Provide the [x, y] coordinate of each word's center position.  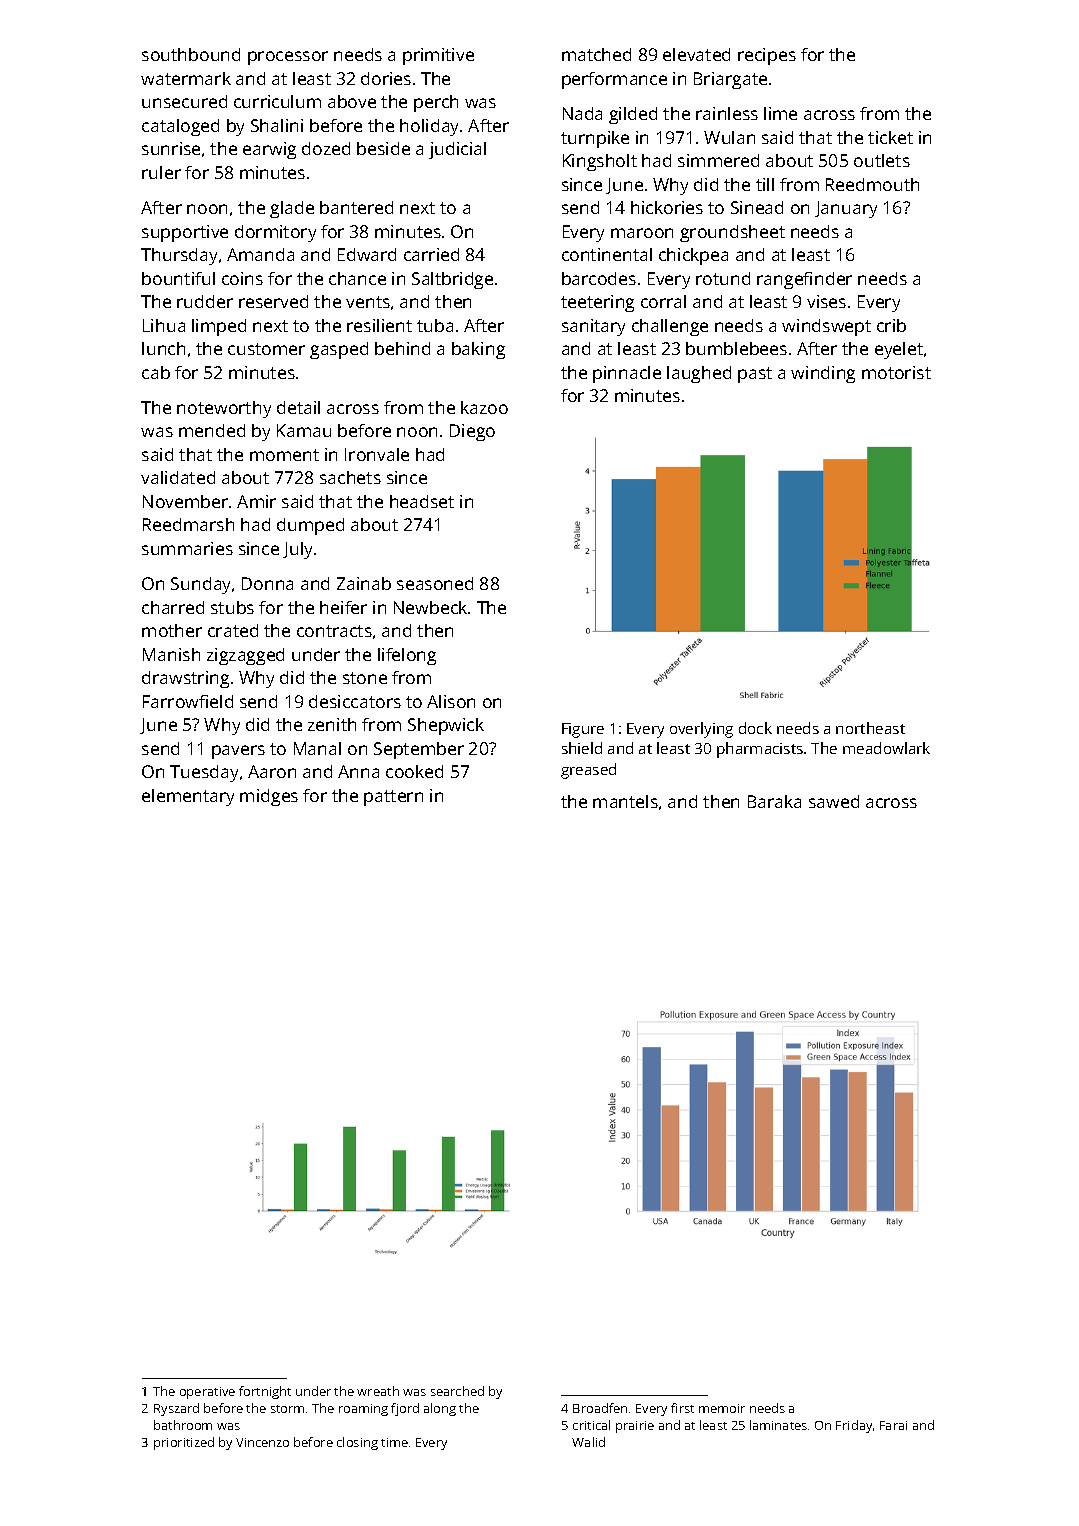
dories [386, 78]
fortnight [265, 1392]
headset [422, 501]
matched [596, 54]
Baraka [774, 801]
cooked [414, 771]
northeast [870, 728]
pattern [393, 798]
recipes [767, 56]
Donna [267, 583]
